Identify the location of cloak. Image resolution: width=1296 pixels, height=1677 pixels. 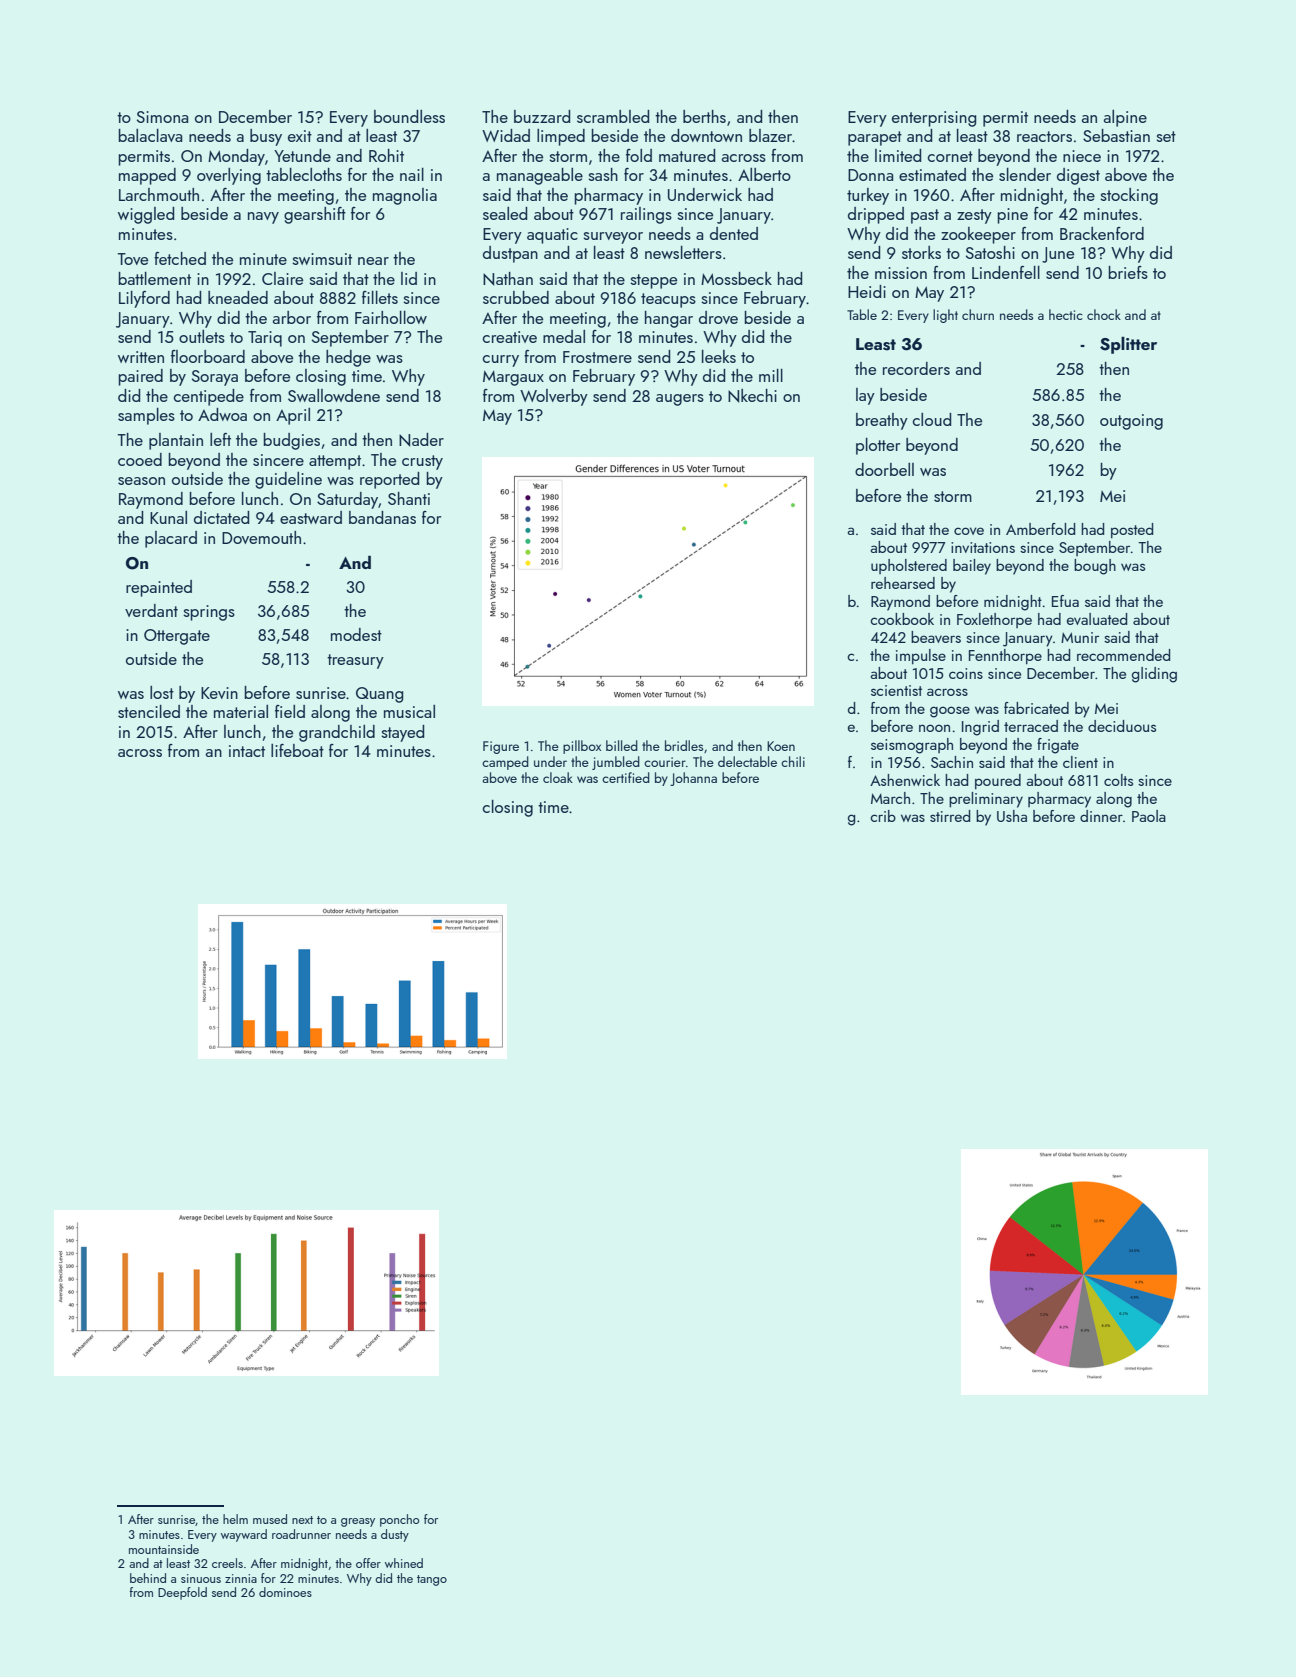
(558, 777).
